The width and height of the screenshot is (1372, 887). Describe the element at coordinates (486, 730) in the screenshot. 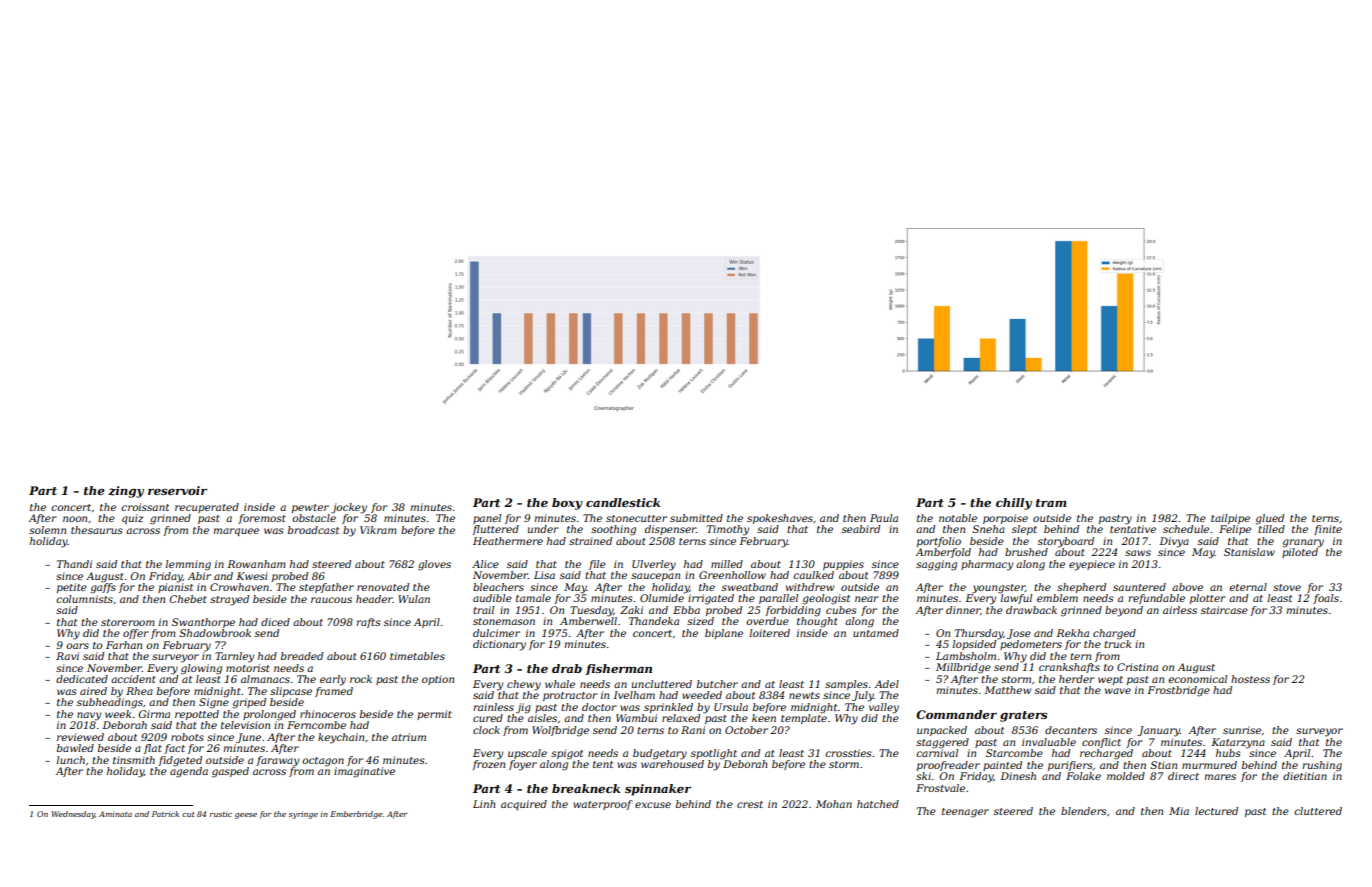

I see `clock` at that location.
